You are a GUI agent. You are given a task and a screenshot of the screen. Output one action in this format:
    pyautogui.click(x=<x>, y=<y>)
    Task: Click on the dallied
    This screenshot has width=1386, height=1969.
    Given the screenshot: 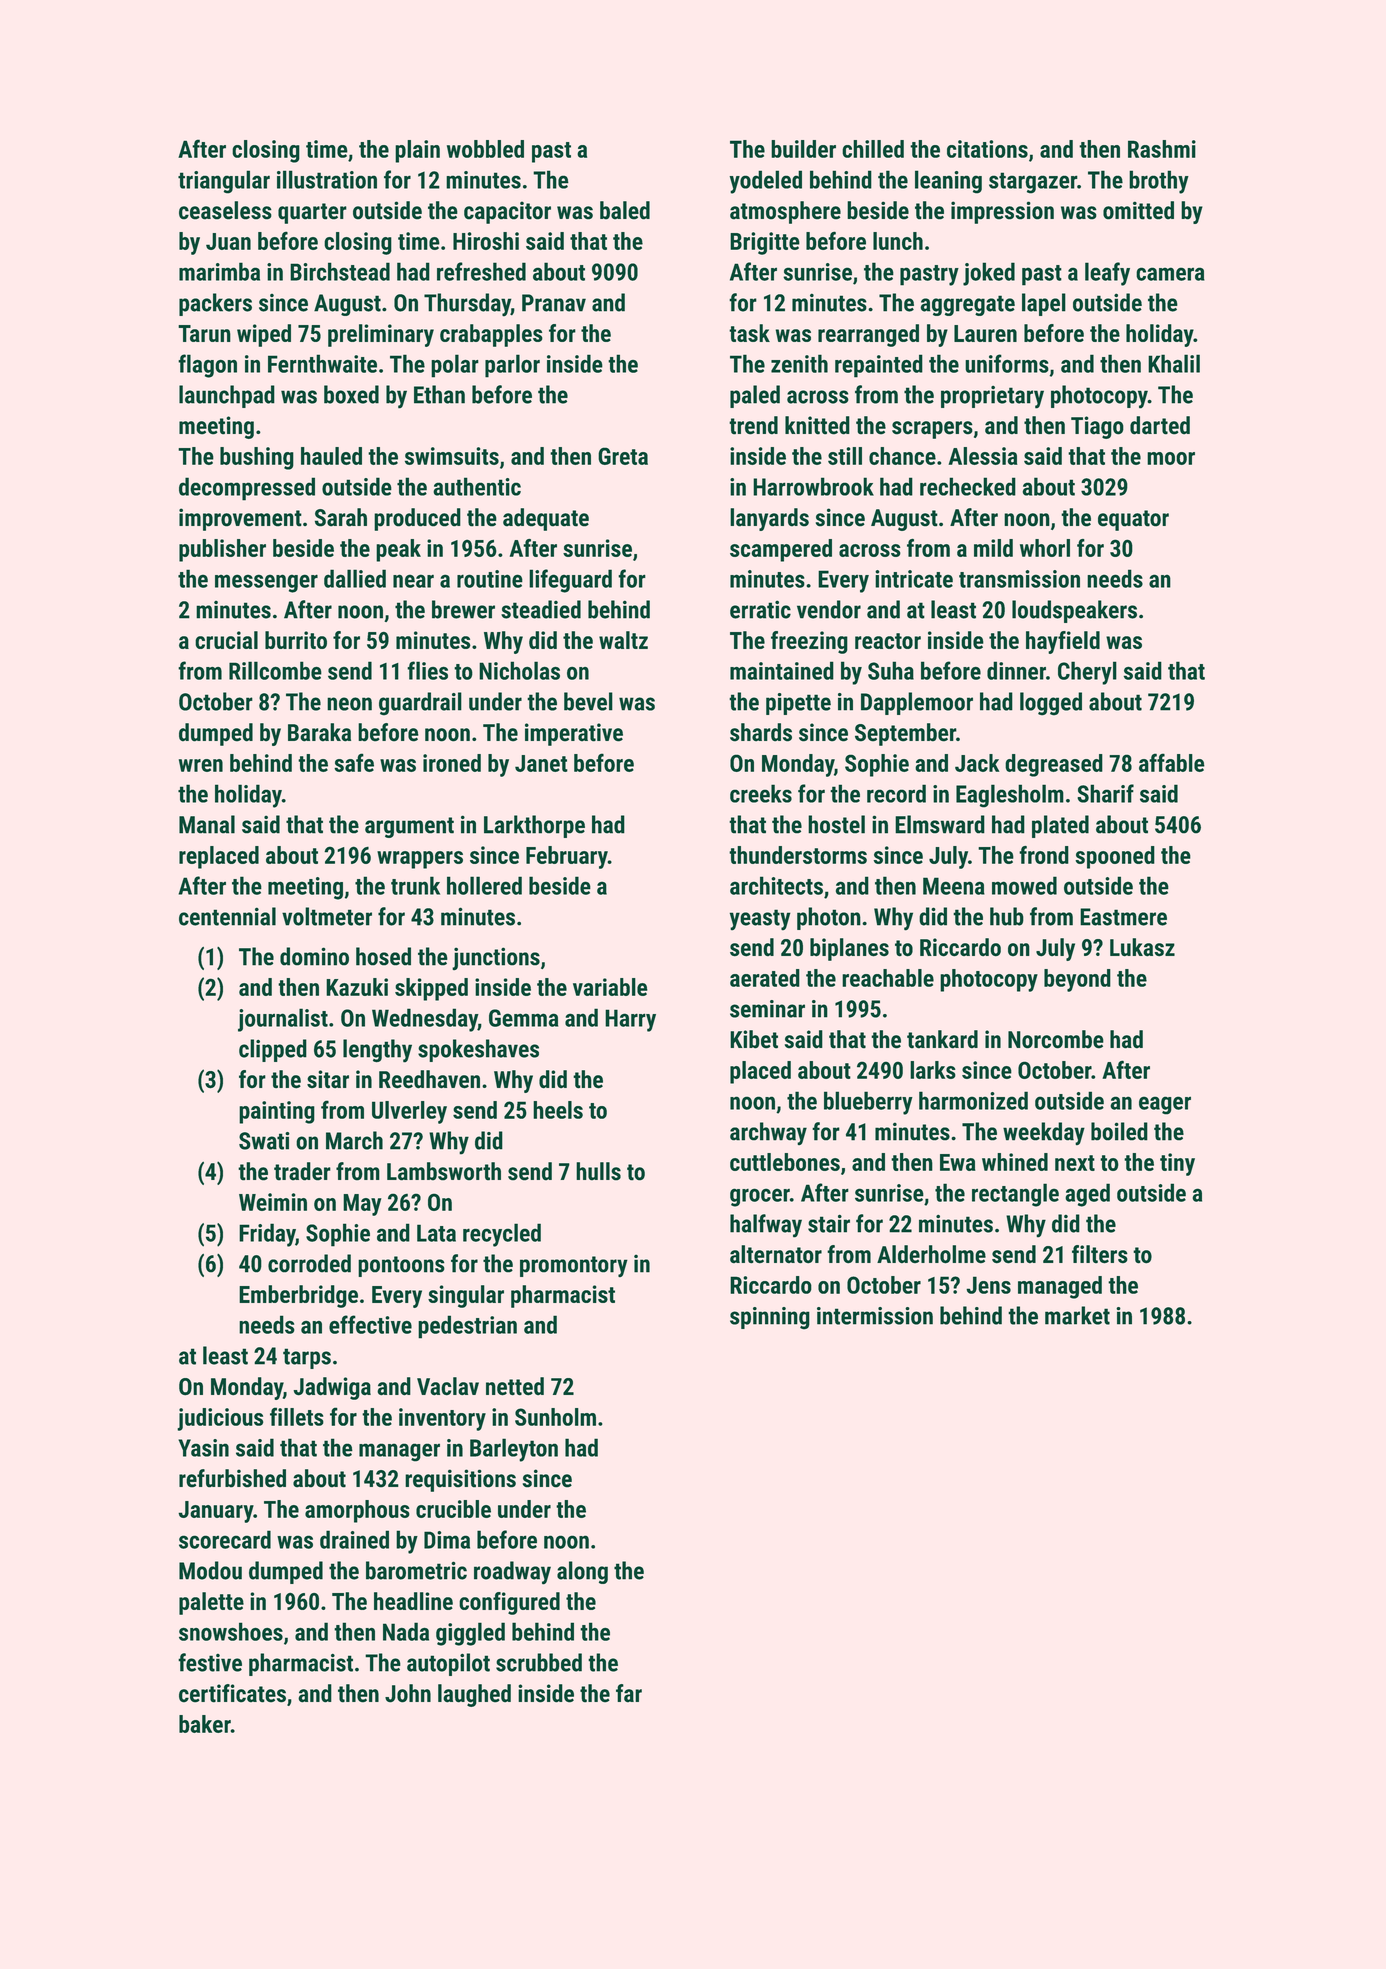 What is the action you would take?
    pyautogui.click(x=355, y=578)
